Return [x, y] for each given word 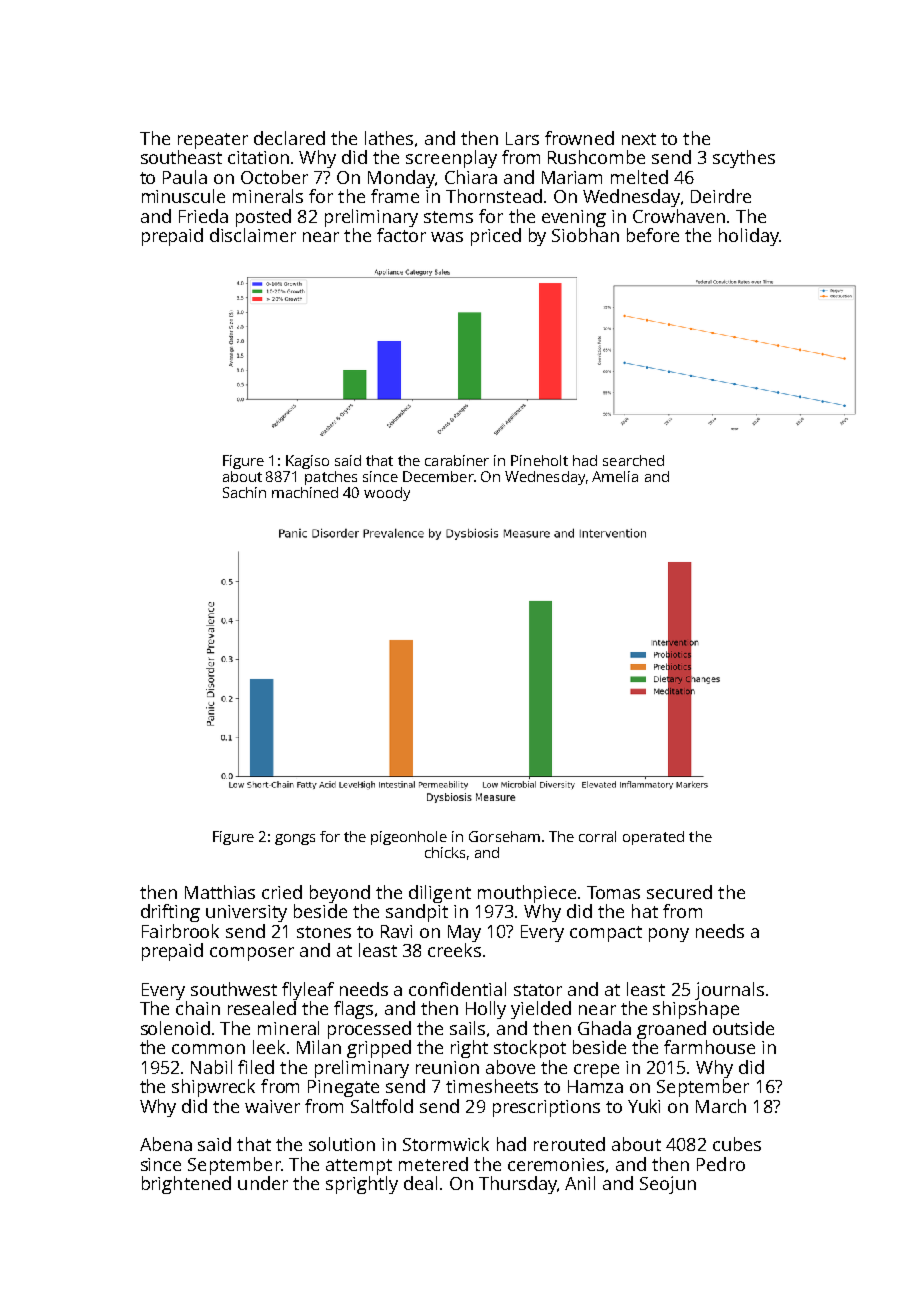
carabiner [457, 460]
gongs [295, 839]
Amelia [615, 476]
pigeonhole [409, 838]
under [263, 1183]
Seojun [668, 1185]
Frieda [203, 216]
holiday [749, 237]
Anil [580, 1183]
